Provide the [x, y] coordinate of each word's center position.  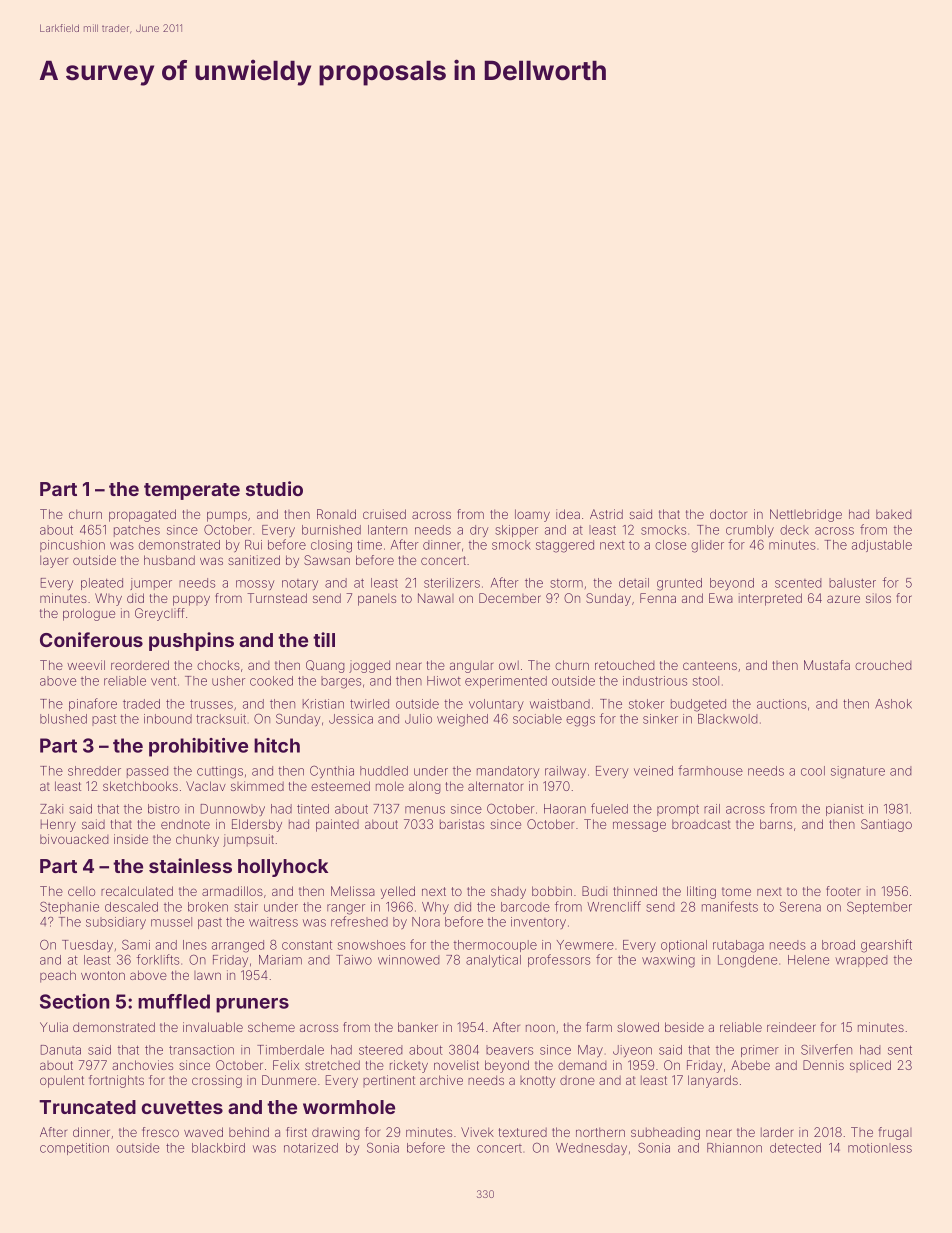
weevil [86, 665]
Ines [195, 945]
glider [707, 546]
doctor [728, 514]
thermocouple [495, 946]
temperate [192, 491]
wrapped [861, 961]
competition [74, 1149]
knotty [537, 1082]
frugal [895, 1133]
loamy [532, 515]
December [510, 598]
